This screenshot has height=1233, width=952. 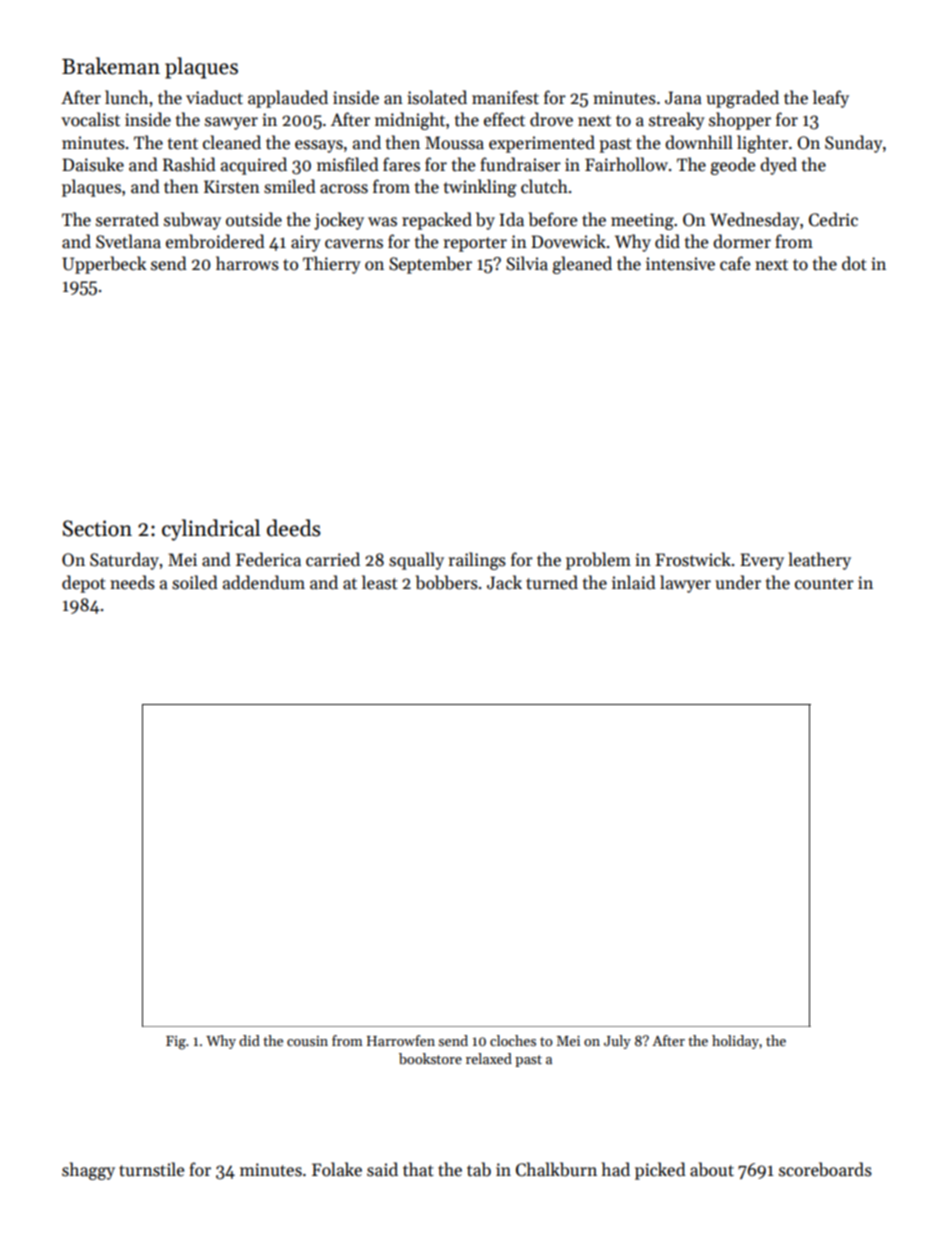 What do you see at coordinates (552, 582) in the screenshot?
I see `turned` at bounding box center [552, 582].
